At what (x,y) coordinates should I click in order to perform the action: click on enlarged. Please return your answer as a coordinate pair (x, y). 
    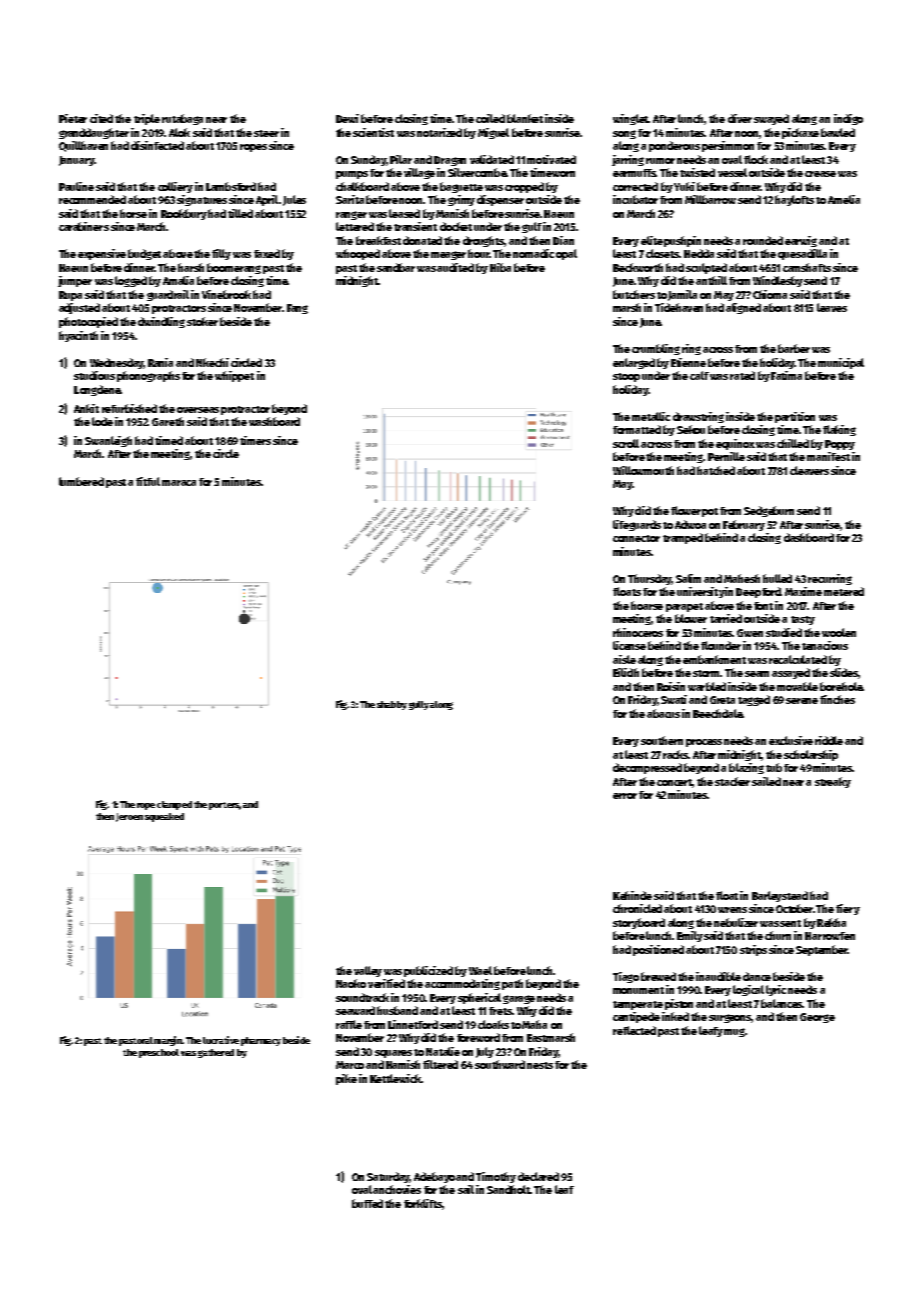
    Looking at the image, I should click on (634, 363).
